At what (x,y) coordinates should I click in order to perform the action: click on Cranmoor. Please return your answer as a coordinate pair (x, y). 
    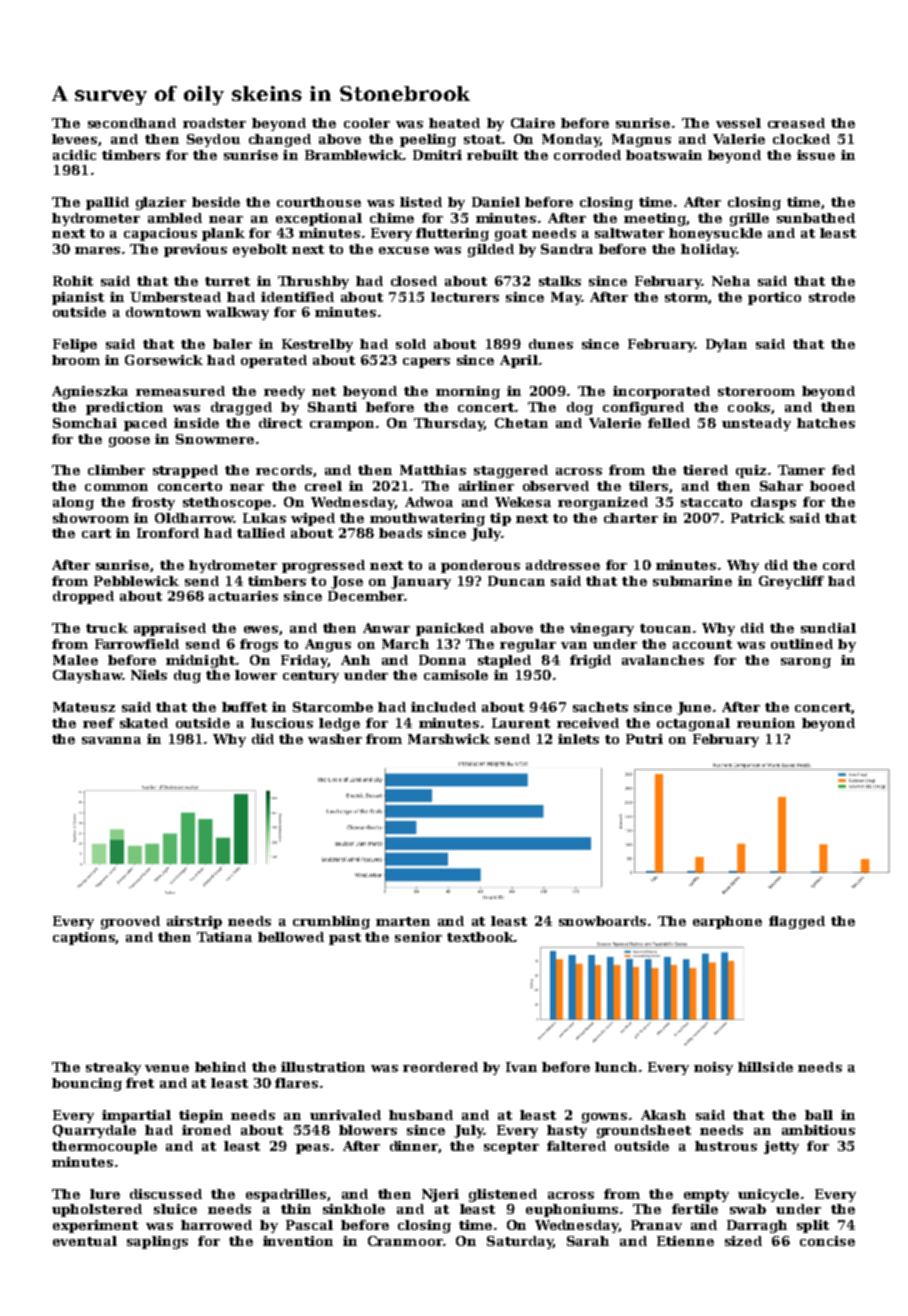
    Looking at the image, I should click on (405, 1241).
